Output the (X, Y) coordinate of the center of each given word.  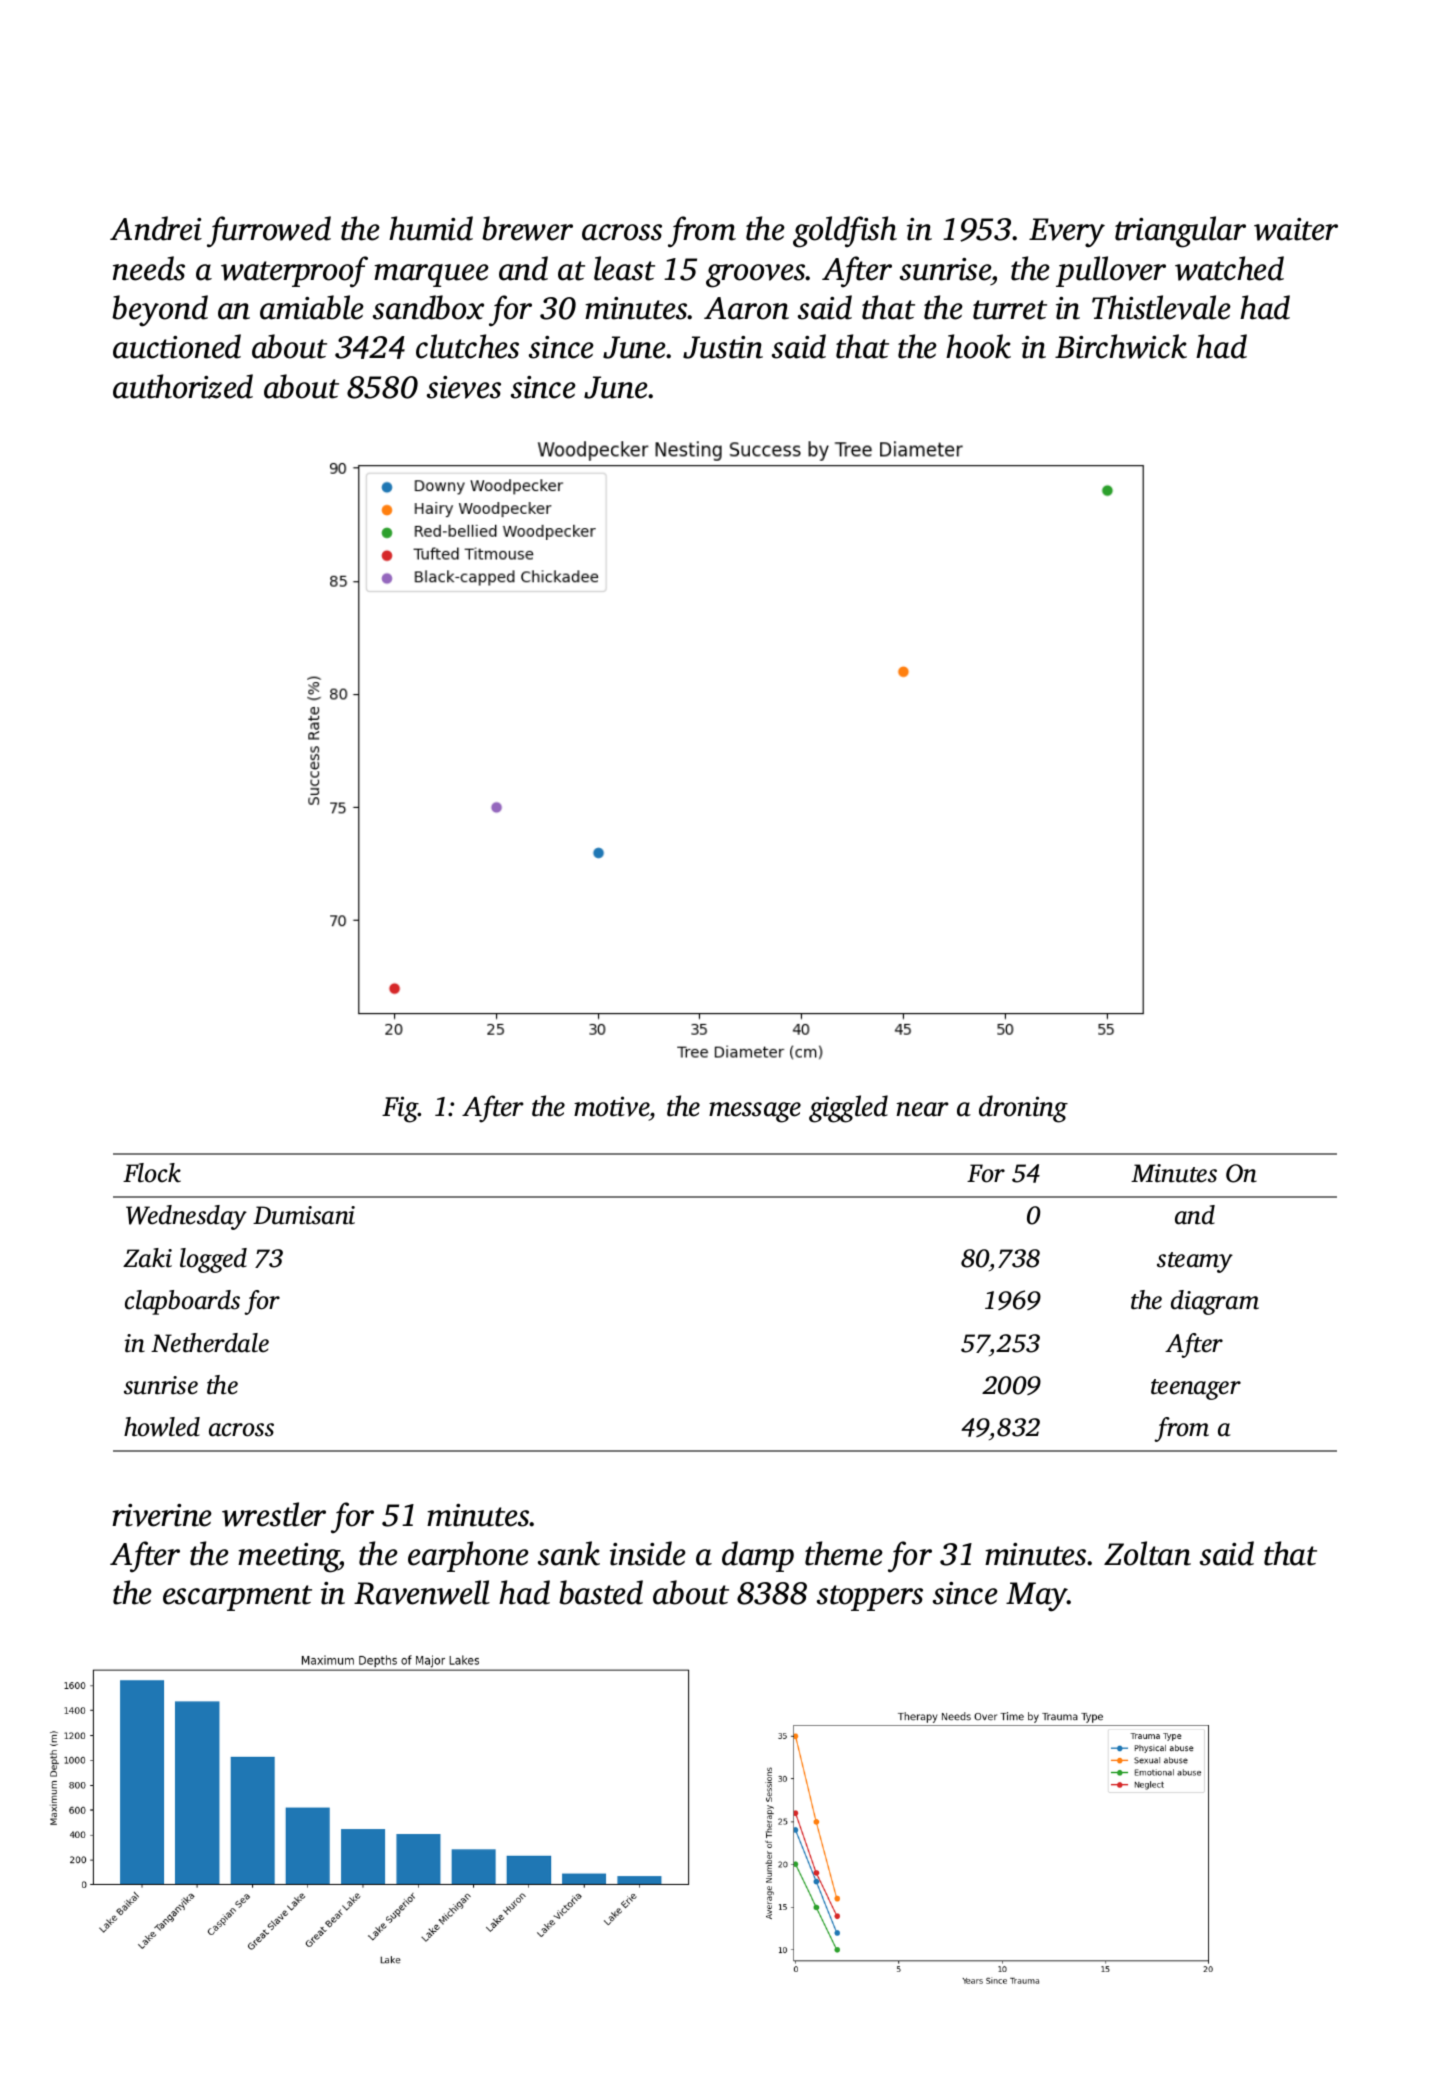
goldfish (845, 232)
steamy (1195, 1262)
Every (1067, 233)
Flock (152, 1173)
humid (431, 228)
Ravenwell (422, 1592)
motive (611, 1106)
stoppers (870, 1598)
